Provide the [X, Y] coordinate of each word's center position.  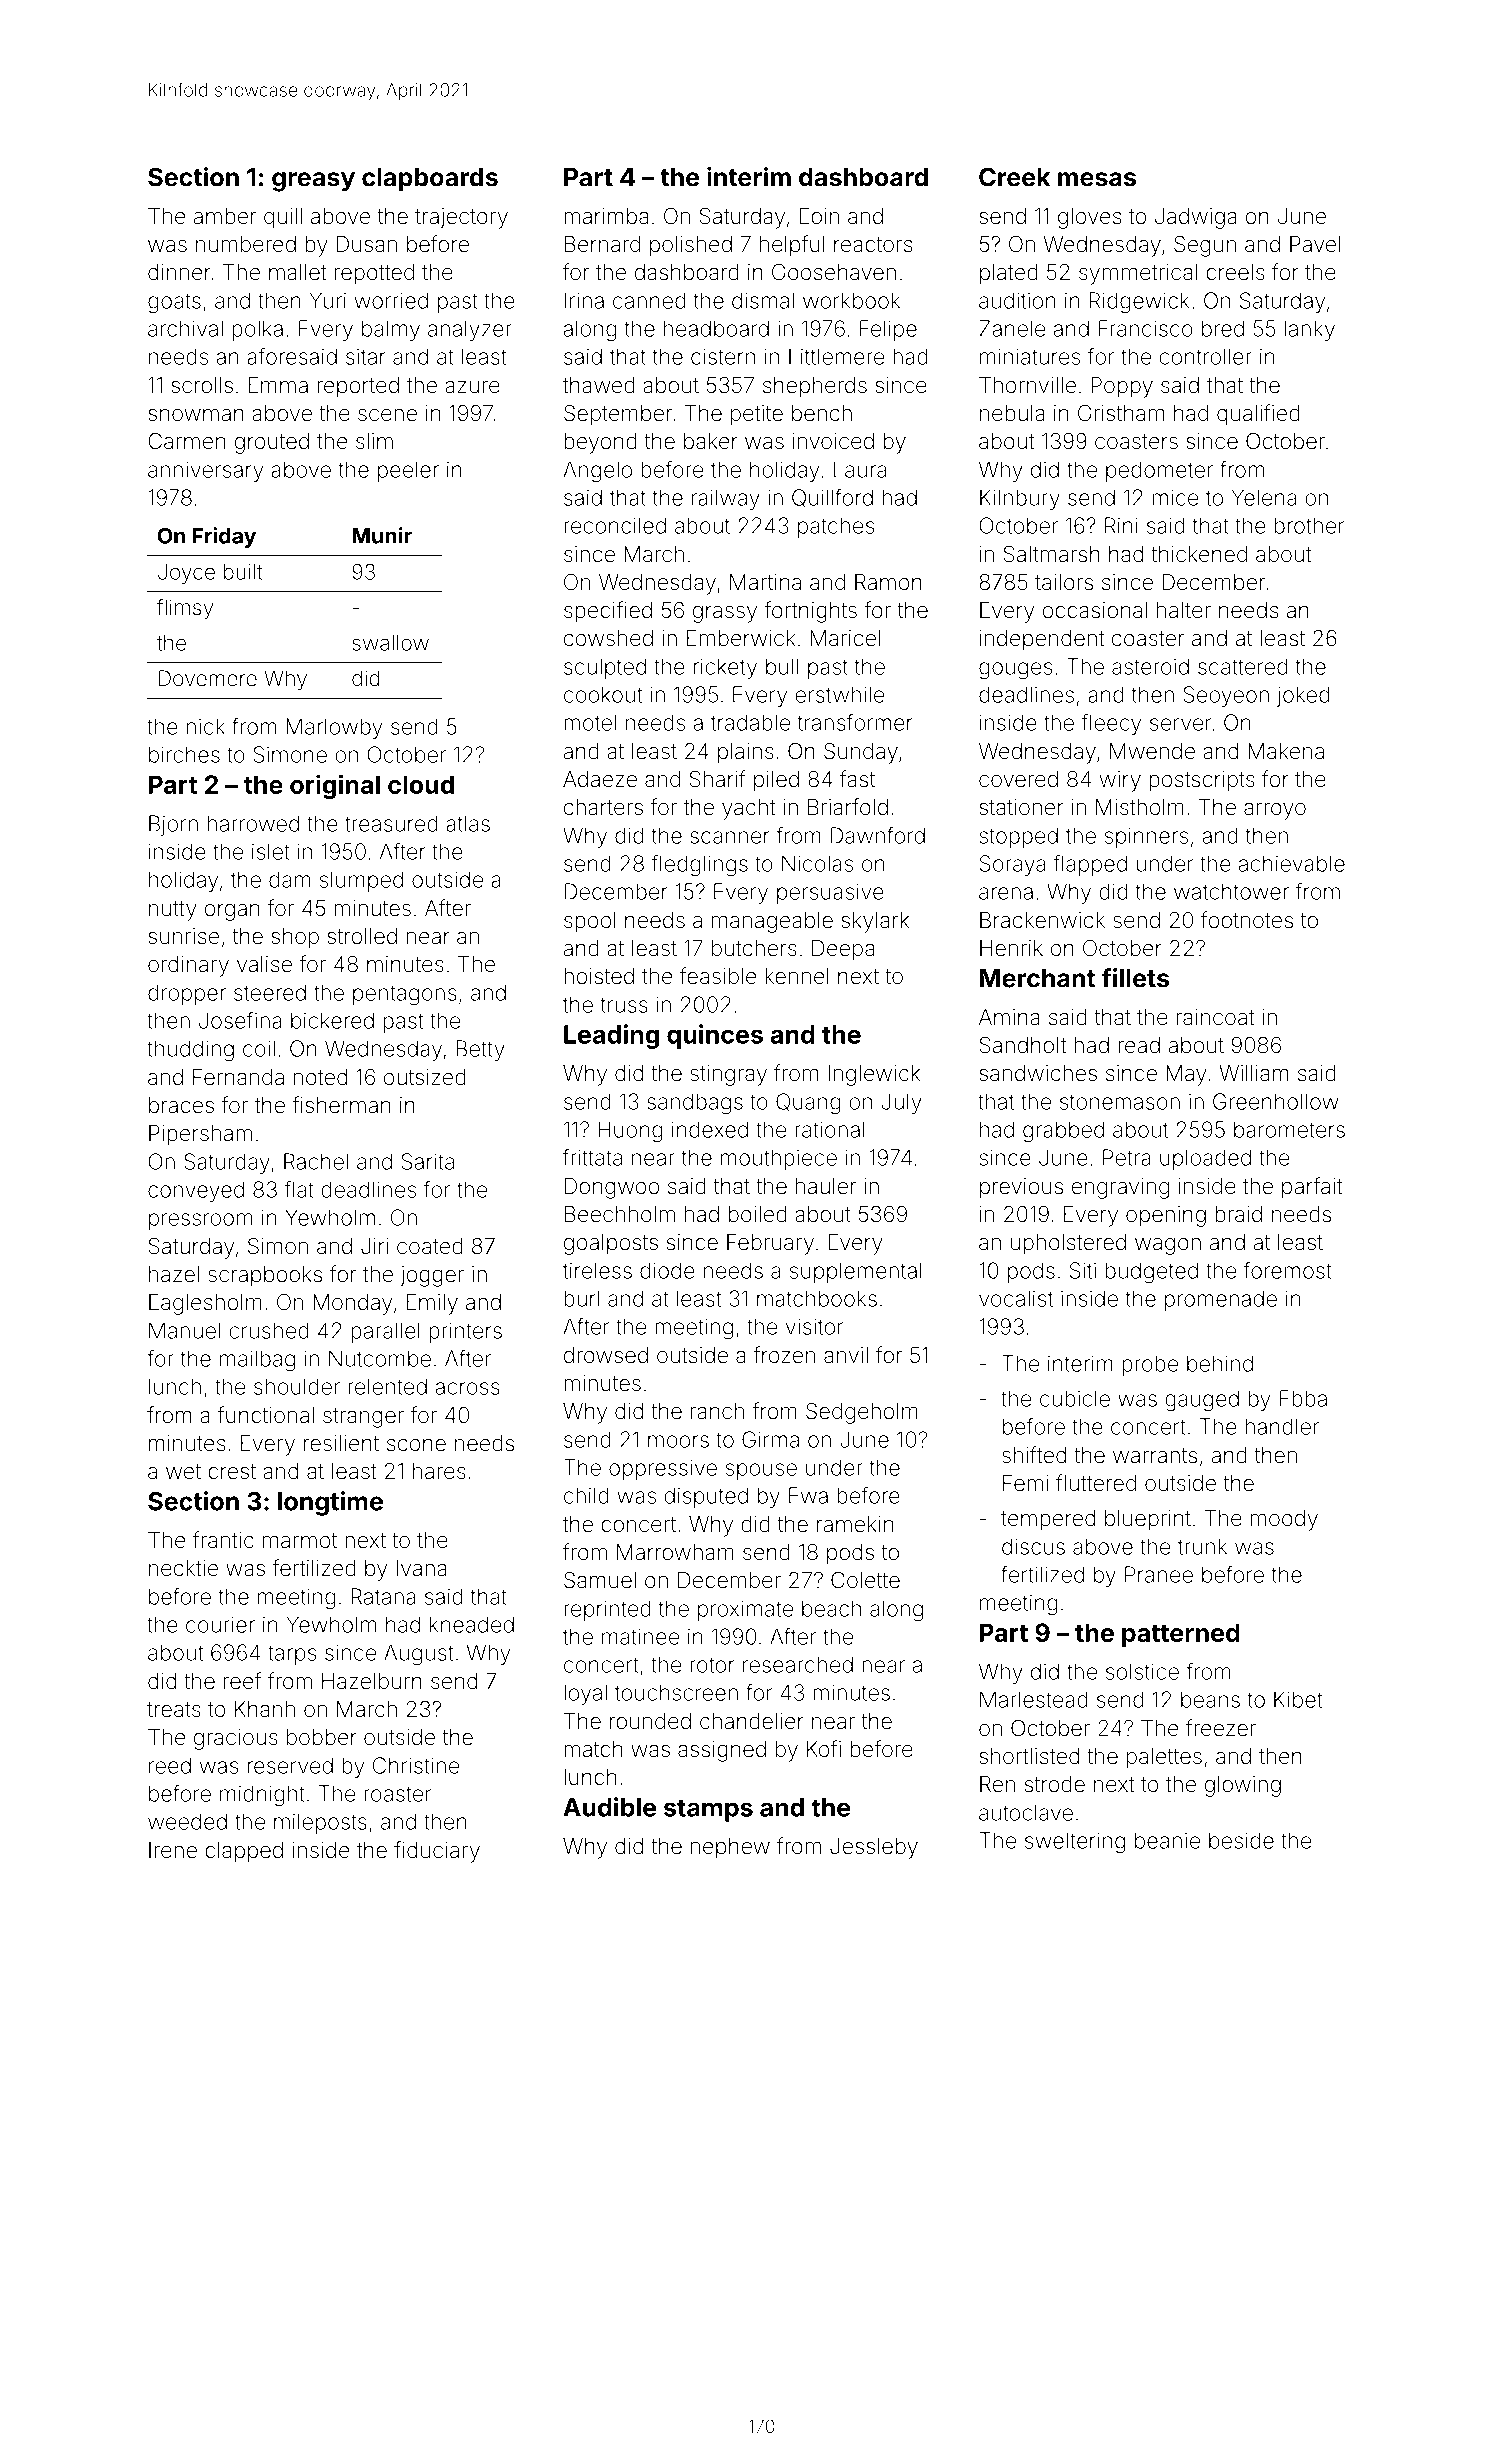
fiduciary [437, 1852]
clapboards [430, 180]
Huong [630, 1132]
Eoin [819, 216]
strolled [362, 936]
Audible [609, 1807]
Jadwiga [1196, 218]
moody [1284, 1520]
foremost [1287, 1270]
